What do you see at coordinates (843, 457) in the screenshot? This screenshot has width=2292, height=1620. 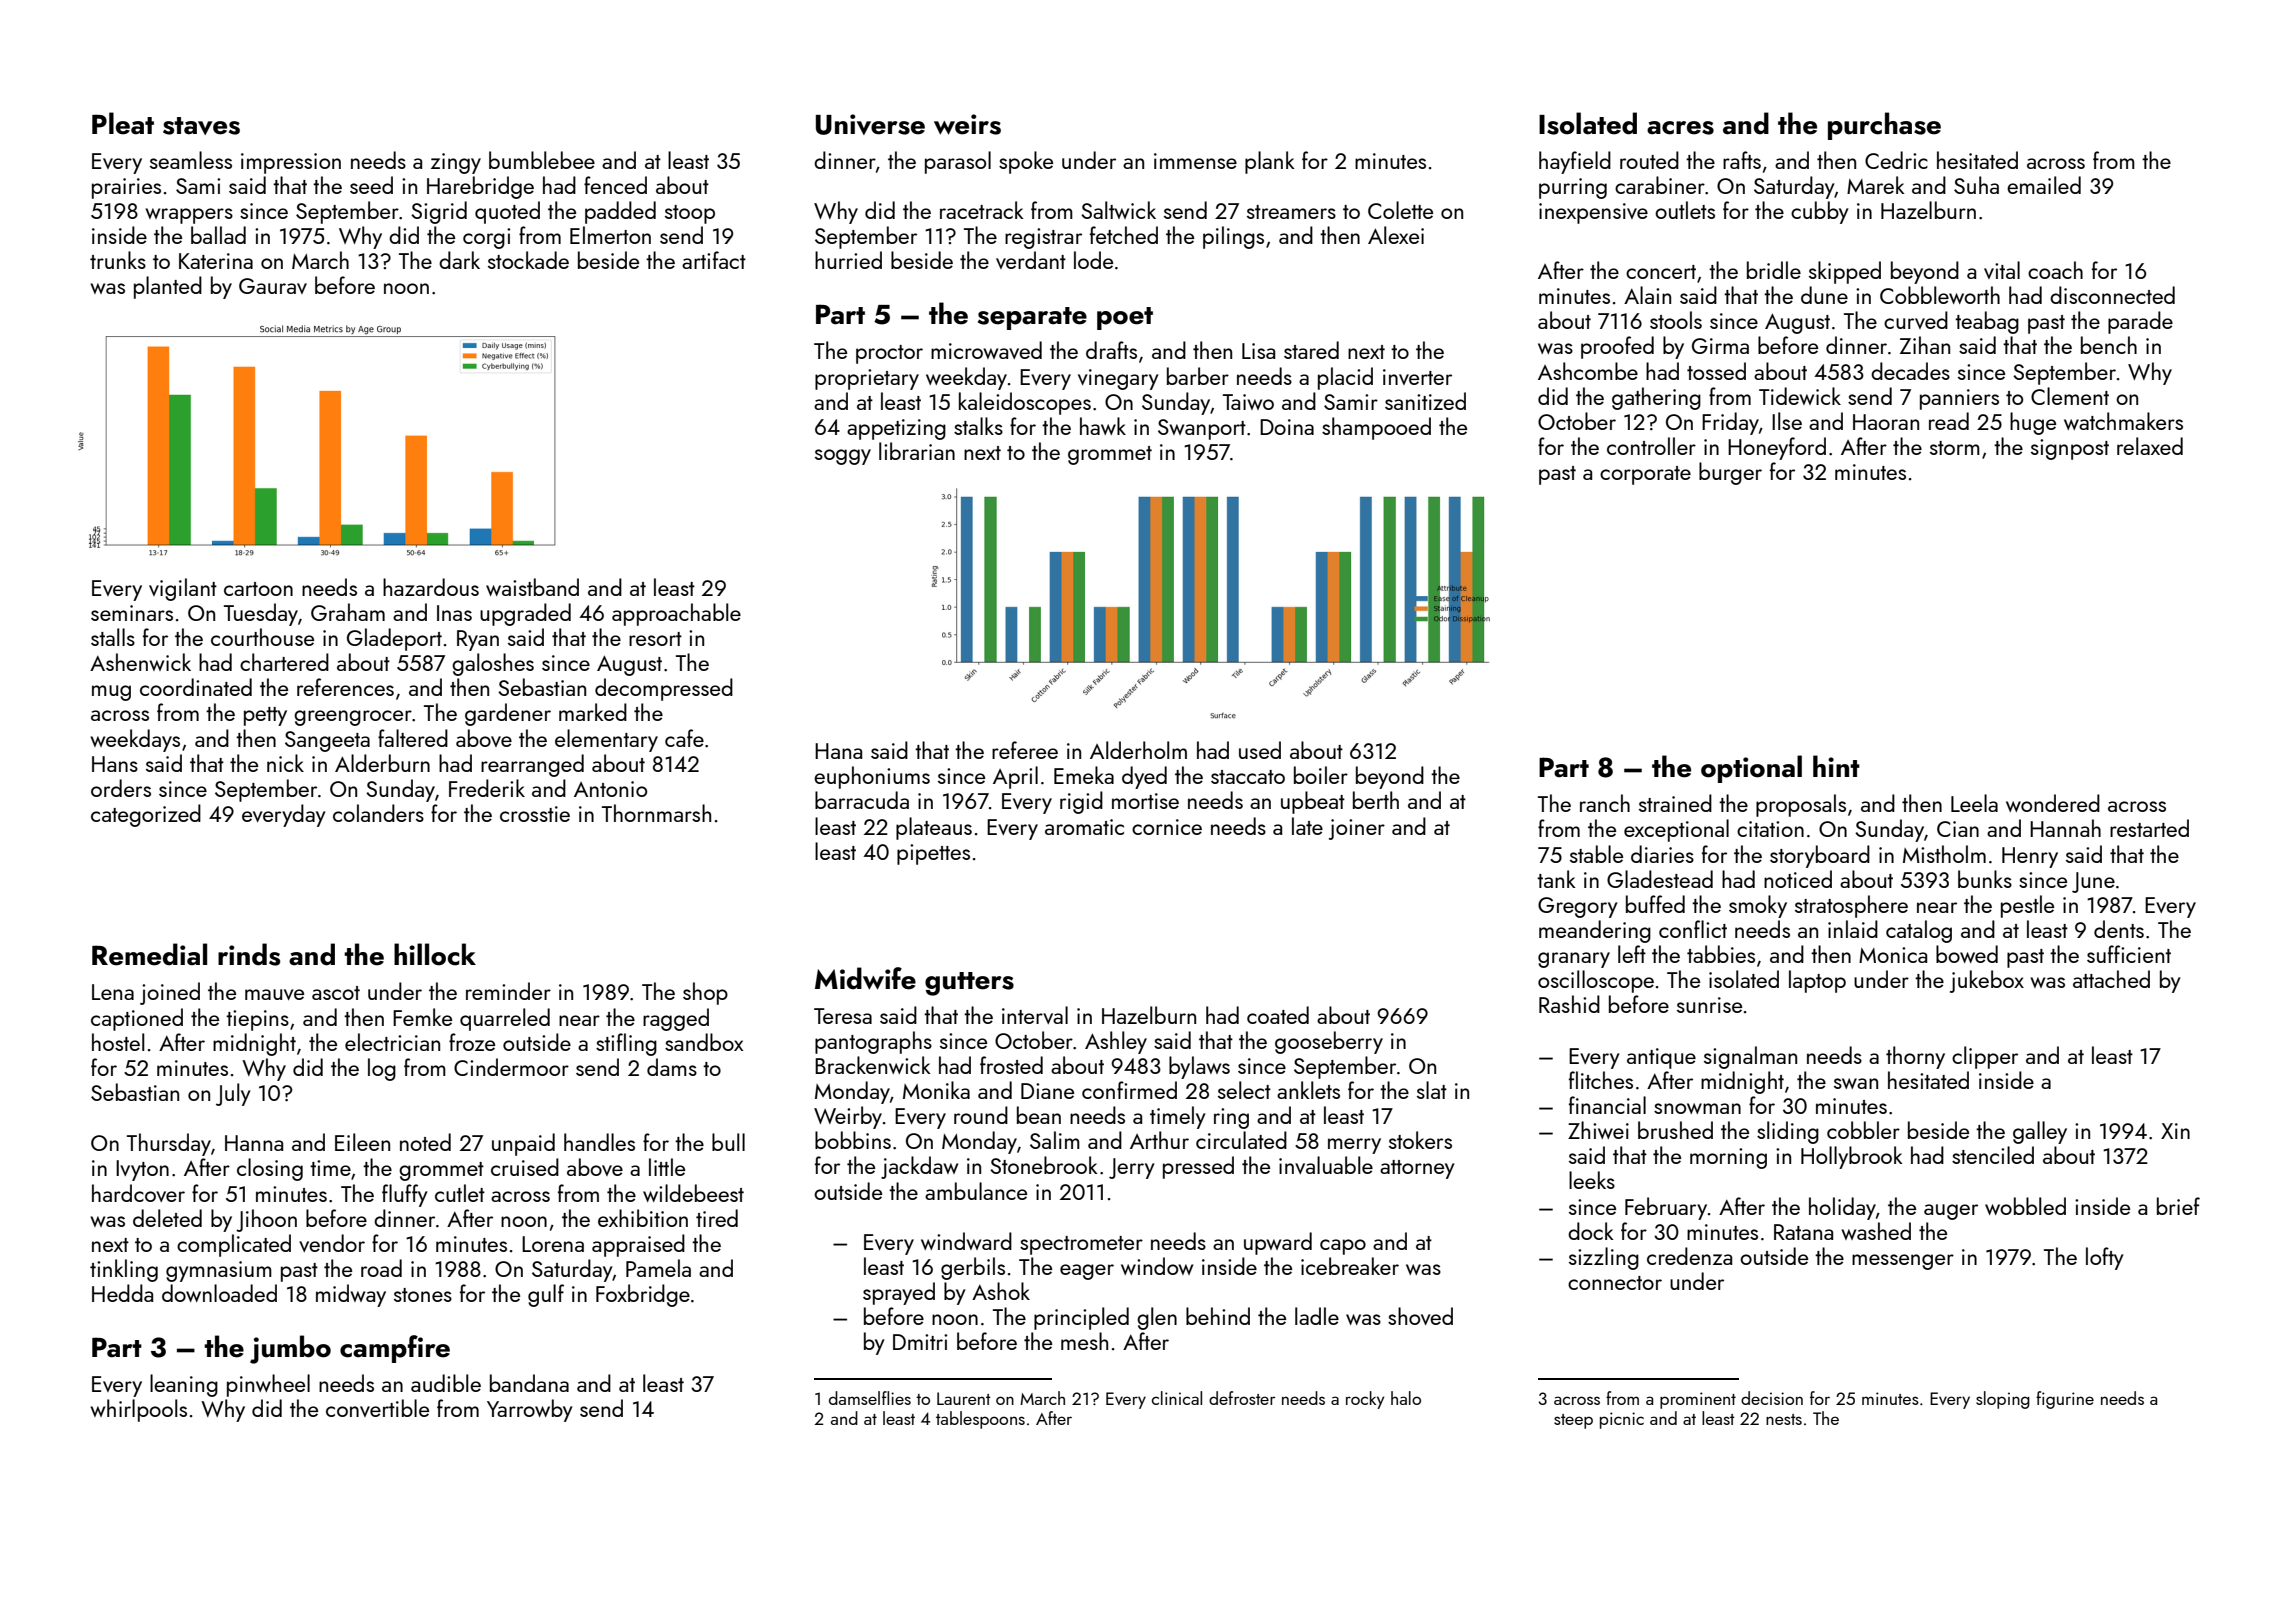 I see `soggy` at bounding box center [843, 457].
